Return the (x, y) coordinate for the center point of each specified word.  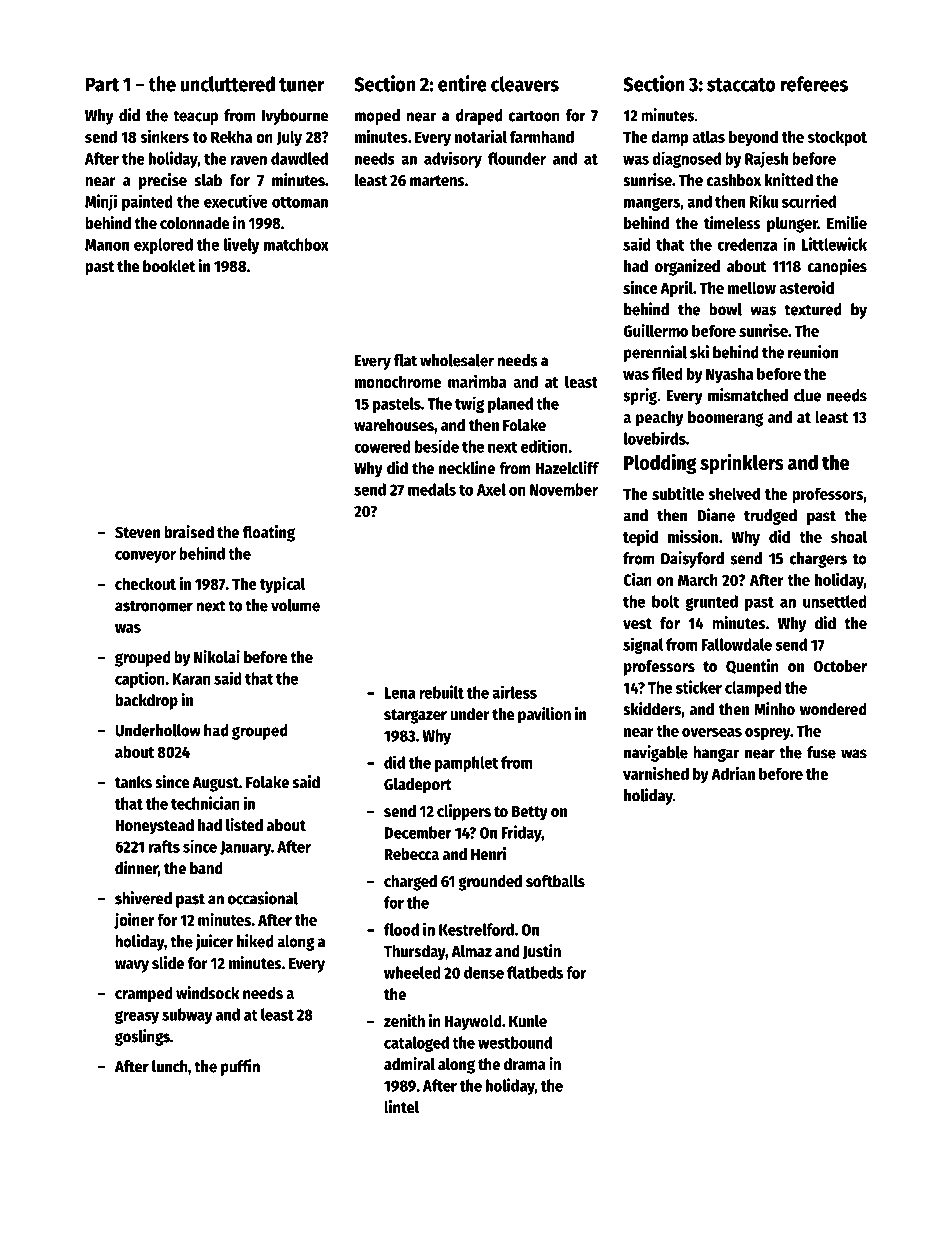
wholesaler (457, 360)
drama (525, 1064)
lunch (170, 1066)
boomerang (725, 419)
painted (147, 202)
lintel (401, 1107)
